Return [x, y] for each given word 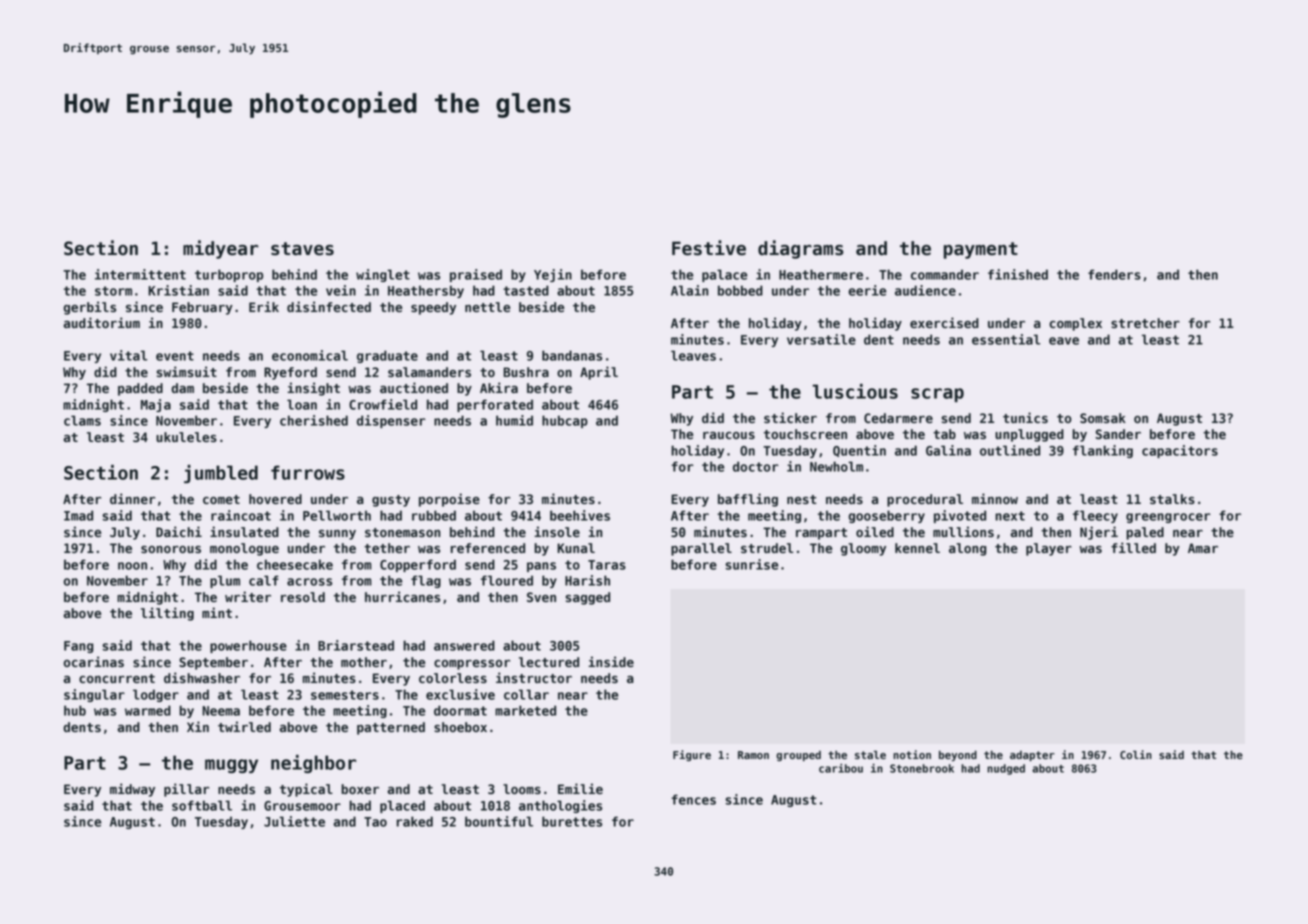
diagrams [801, 249]
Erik [264, 306]
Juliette [294, 821]
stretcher [1145, 323]
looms [522, 789]
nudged [1006, 769]
